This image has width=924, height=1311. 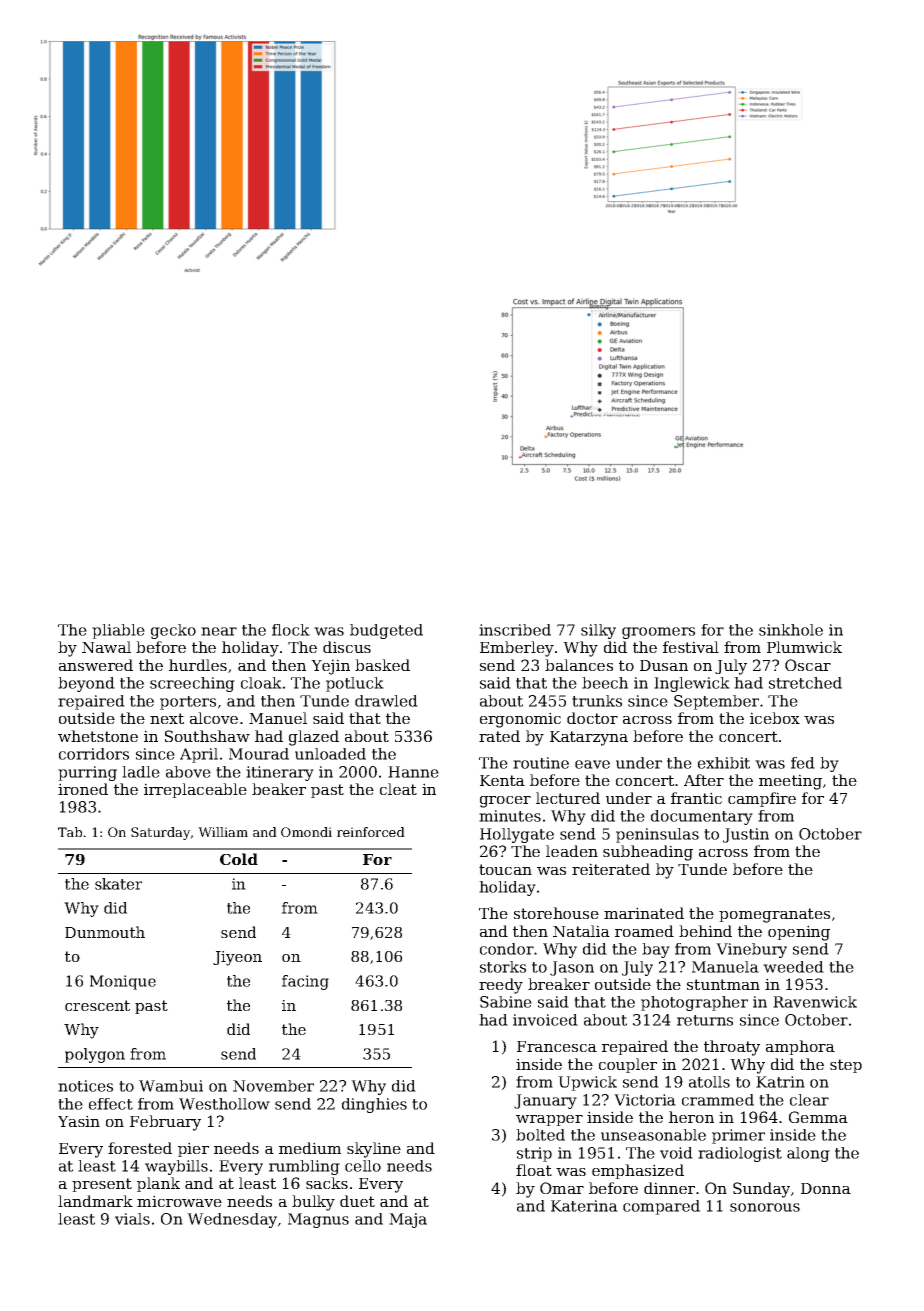 I want to click on William, so click(x=223, y=832).
